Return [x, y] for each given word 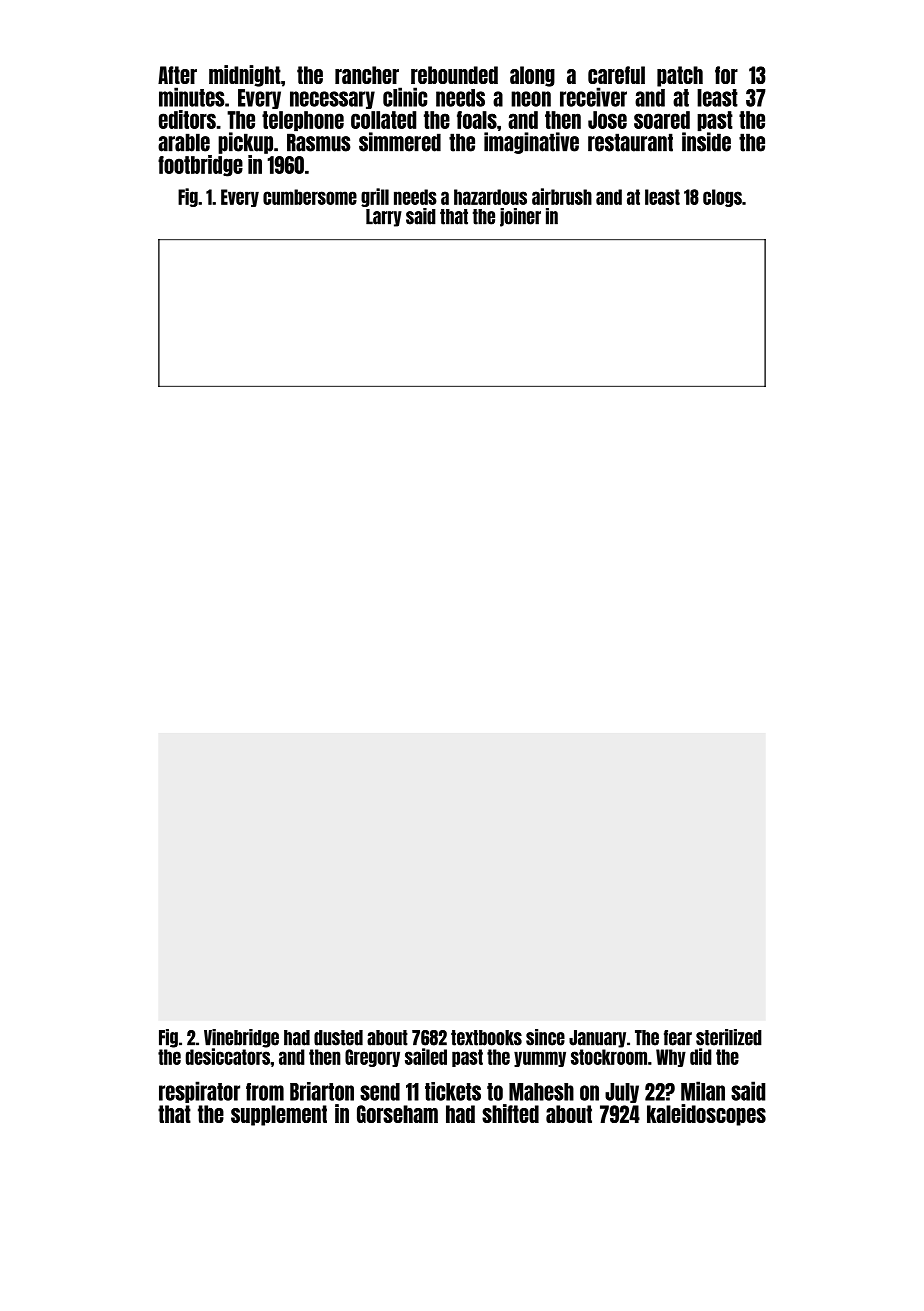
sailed [426, 1056]
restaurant [630, 142]
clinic [405, 97]
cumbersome [310, 197]
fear [678, 1038]
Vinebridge [241, 1038]
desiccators [228, 1056]
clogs [722, 198]
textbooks [486, 1038]
